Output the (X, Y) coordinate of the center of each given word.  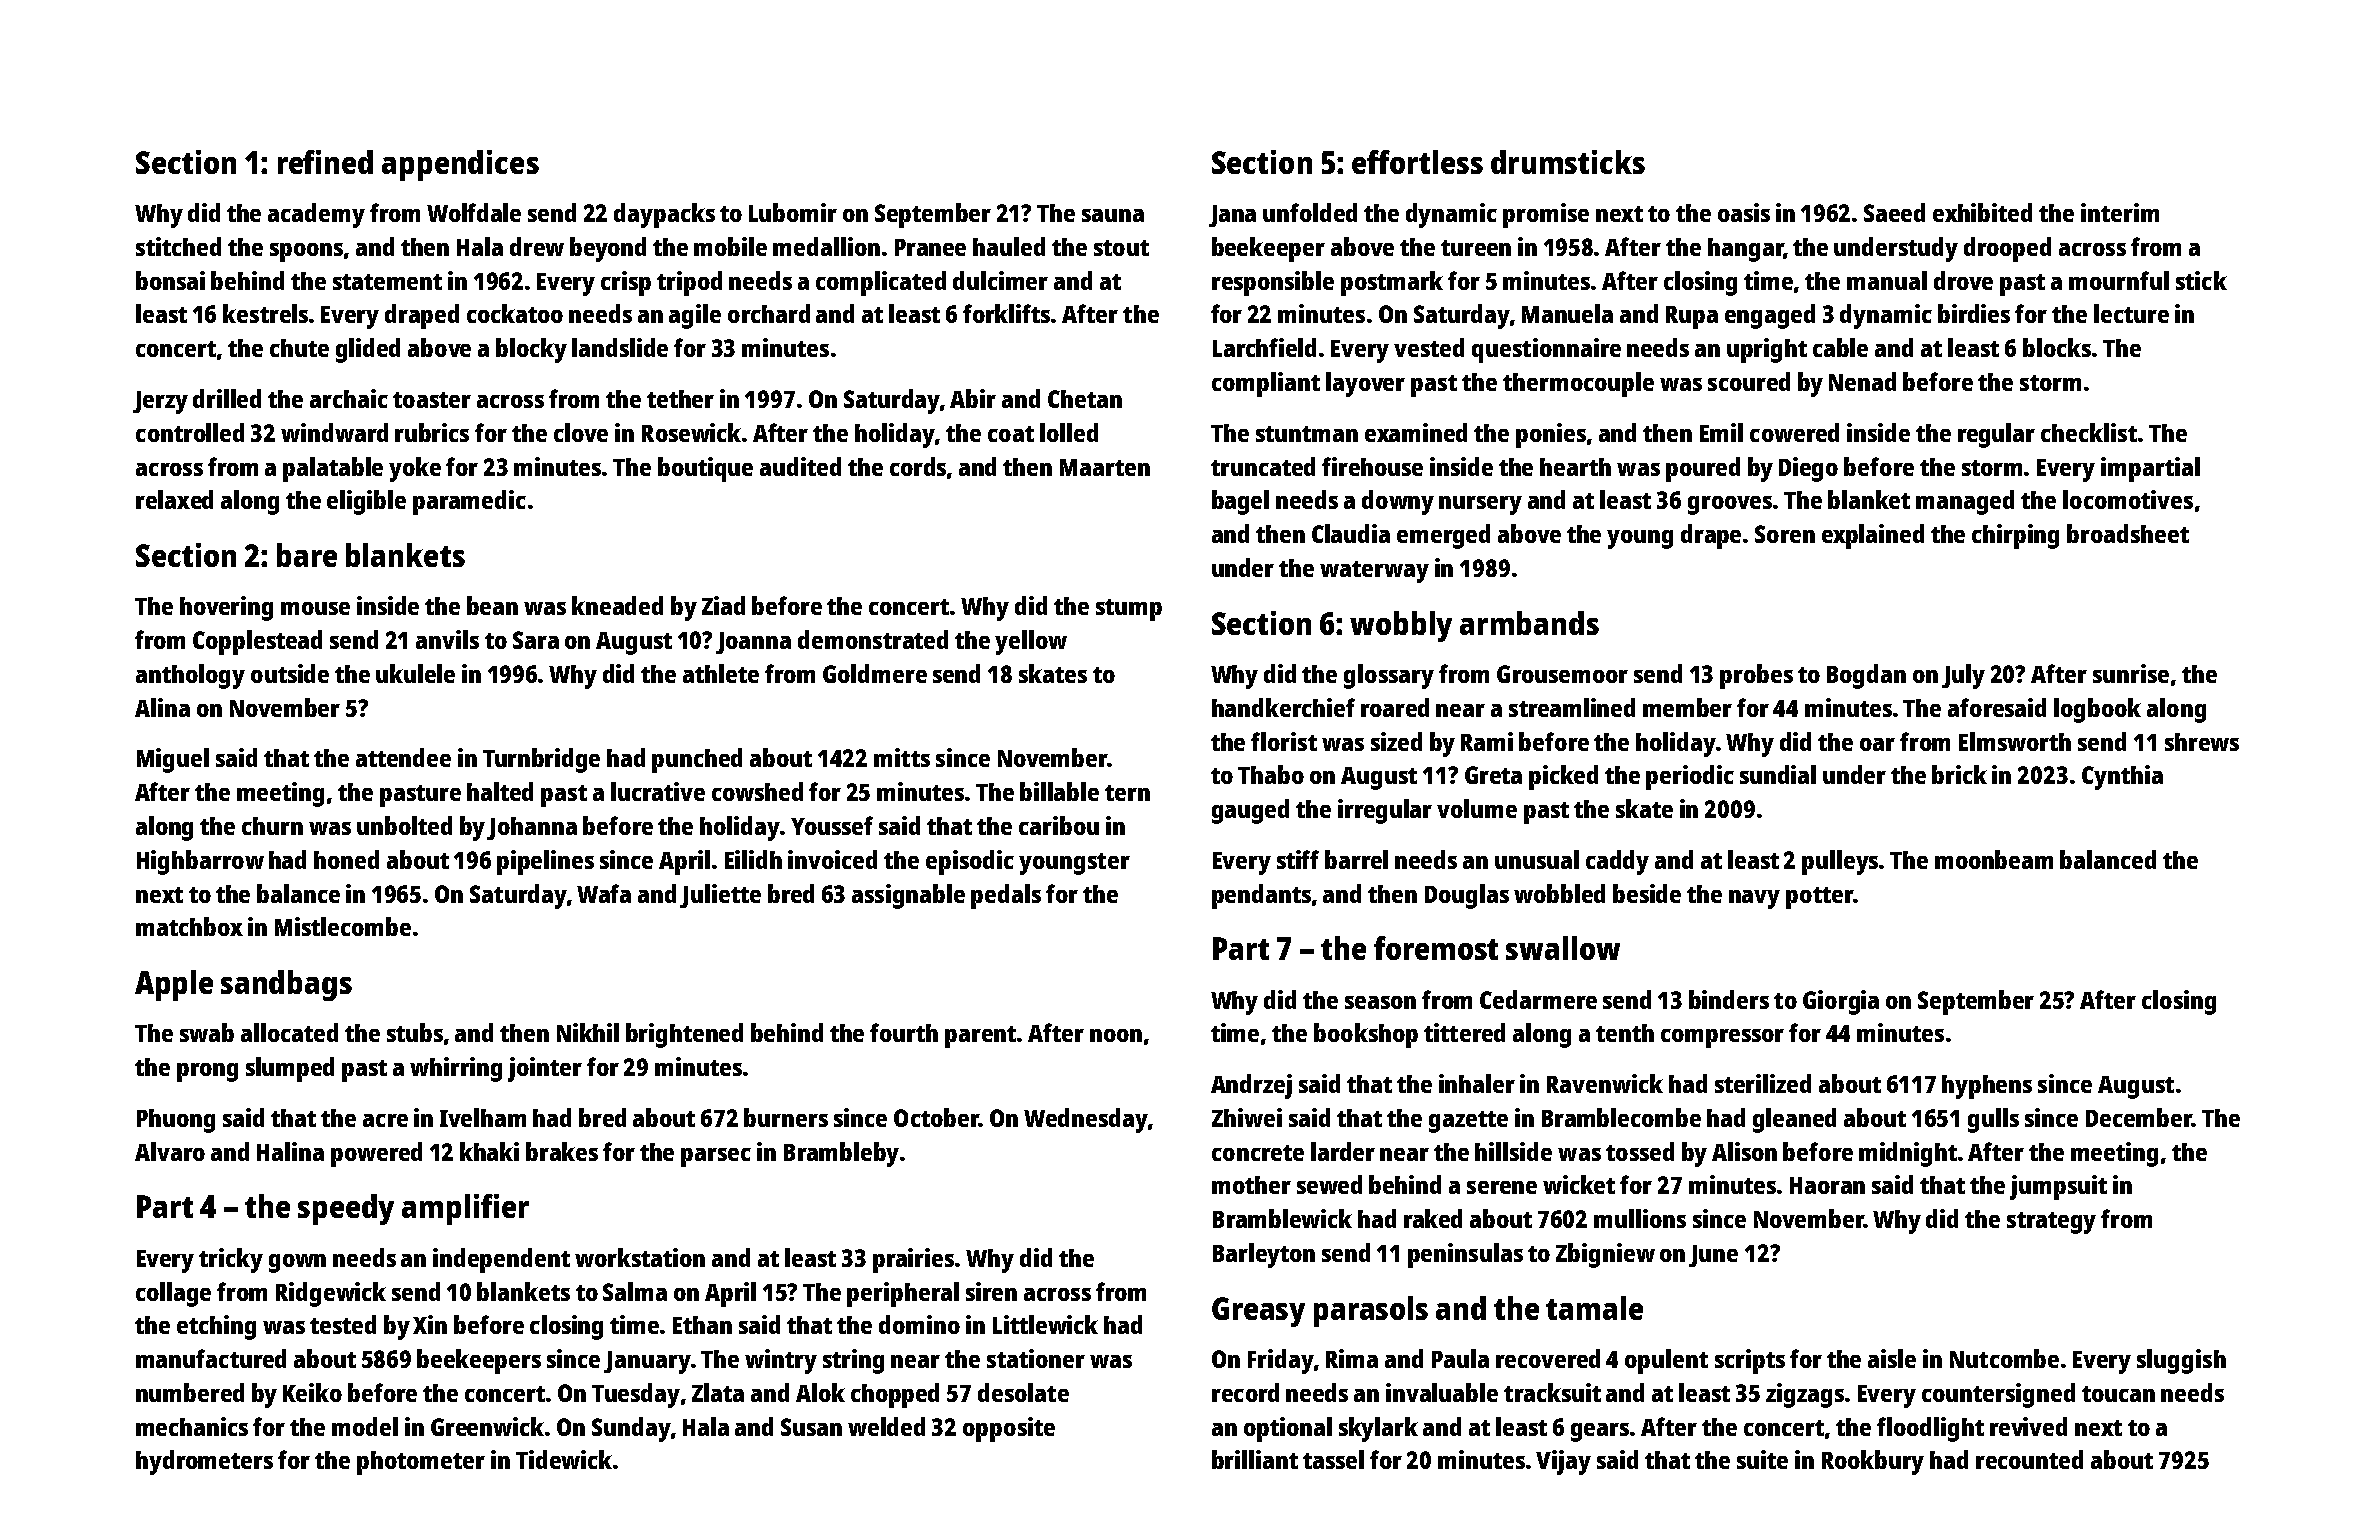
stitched (178, 246)
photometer (421, 1463)
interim (2120, 212)
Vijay (1563, 1462)
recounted (2029, 1459)
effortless (1417, 162)
